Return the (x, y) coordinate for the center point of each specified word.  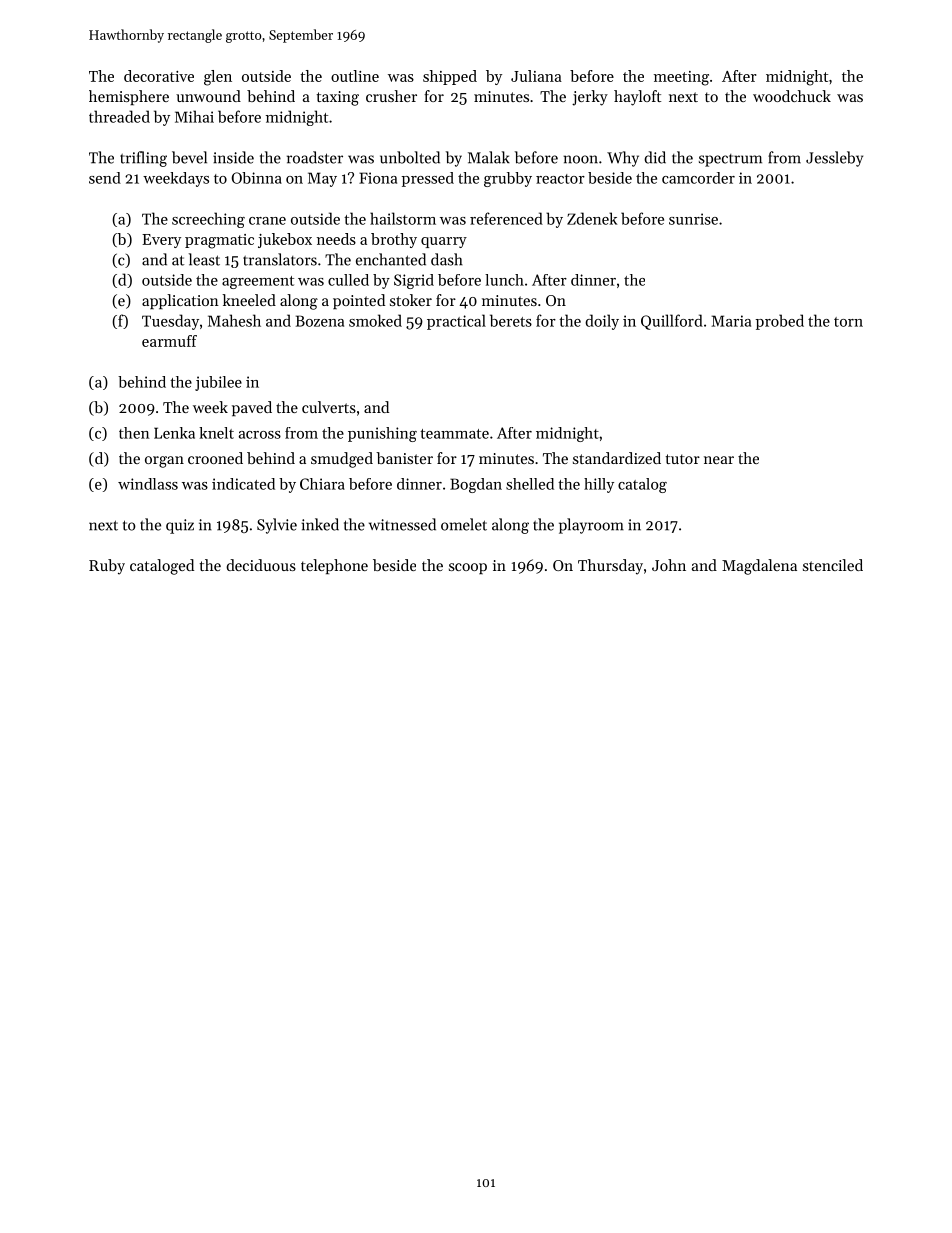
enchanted (391, 259)
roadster (315, 157)
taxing (338, 98)
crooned (215, 458)
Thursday (610, 567)
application (180, 301)
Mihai (194, 116)
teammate (454, 434)
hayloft (637, 98)
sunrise (693, 219)
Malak (489, 157)
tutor (683, 459)
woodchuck (792, 96)
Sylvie (277, 526)
